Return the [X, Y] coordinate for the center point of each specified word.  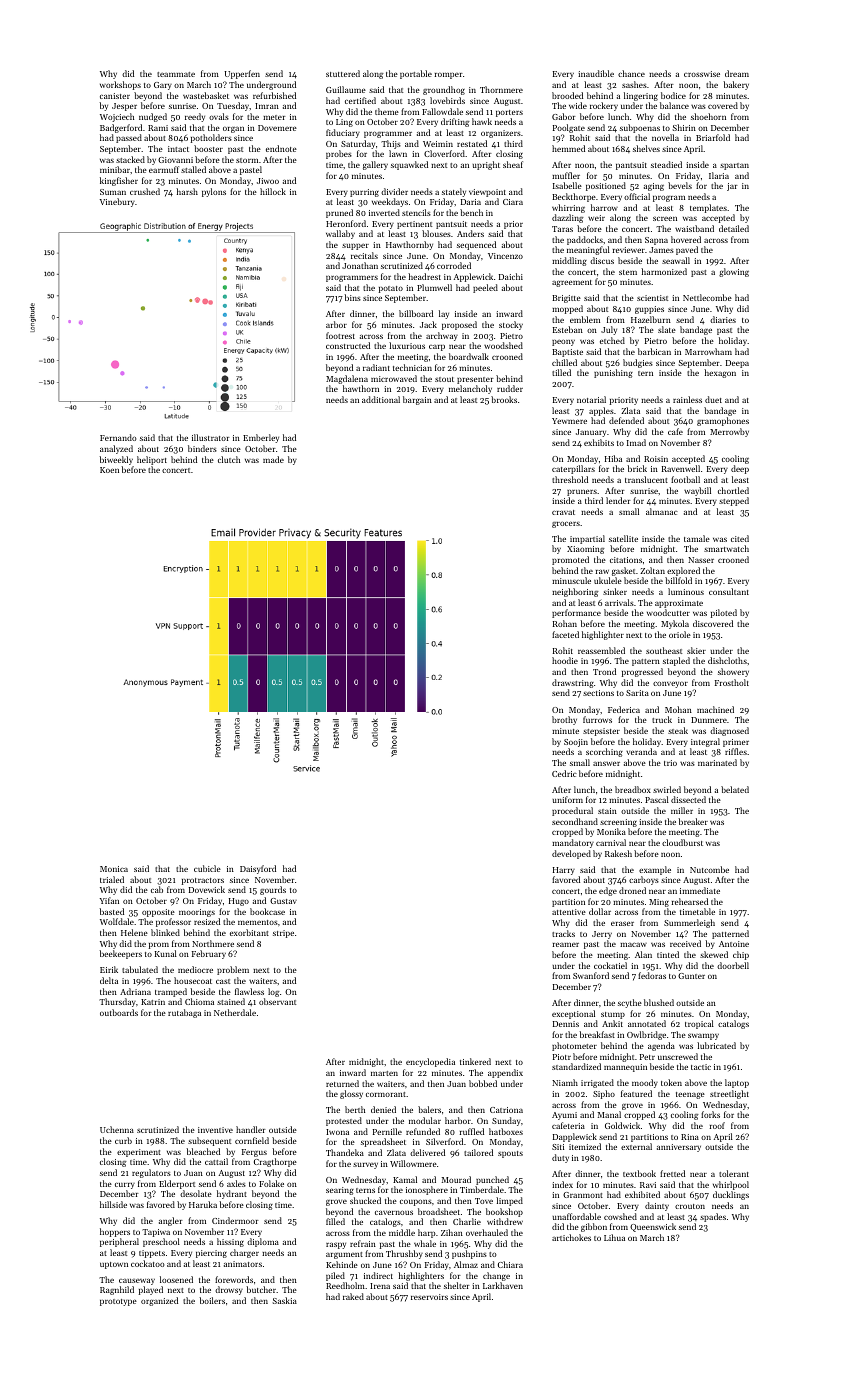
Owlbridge [646, 1035]
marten [384, 1073]
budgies [638, 363]
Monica [114, 869]
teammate [176, 74]
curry [125, 1186]
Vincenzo [505, 256]
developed [571, 854]
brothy [564, 720]
